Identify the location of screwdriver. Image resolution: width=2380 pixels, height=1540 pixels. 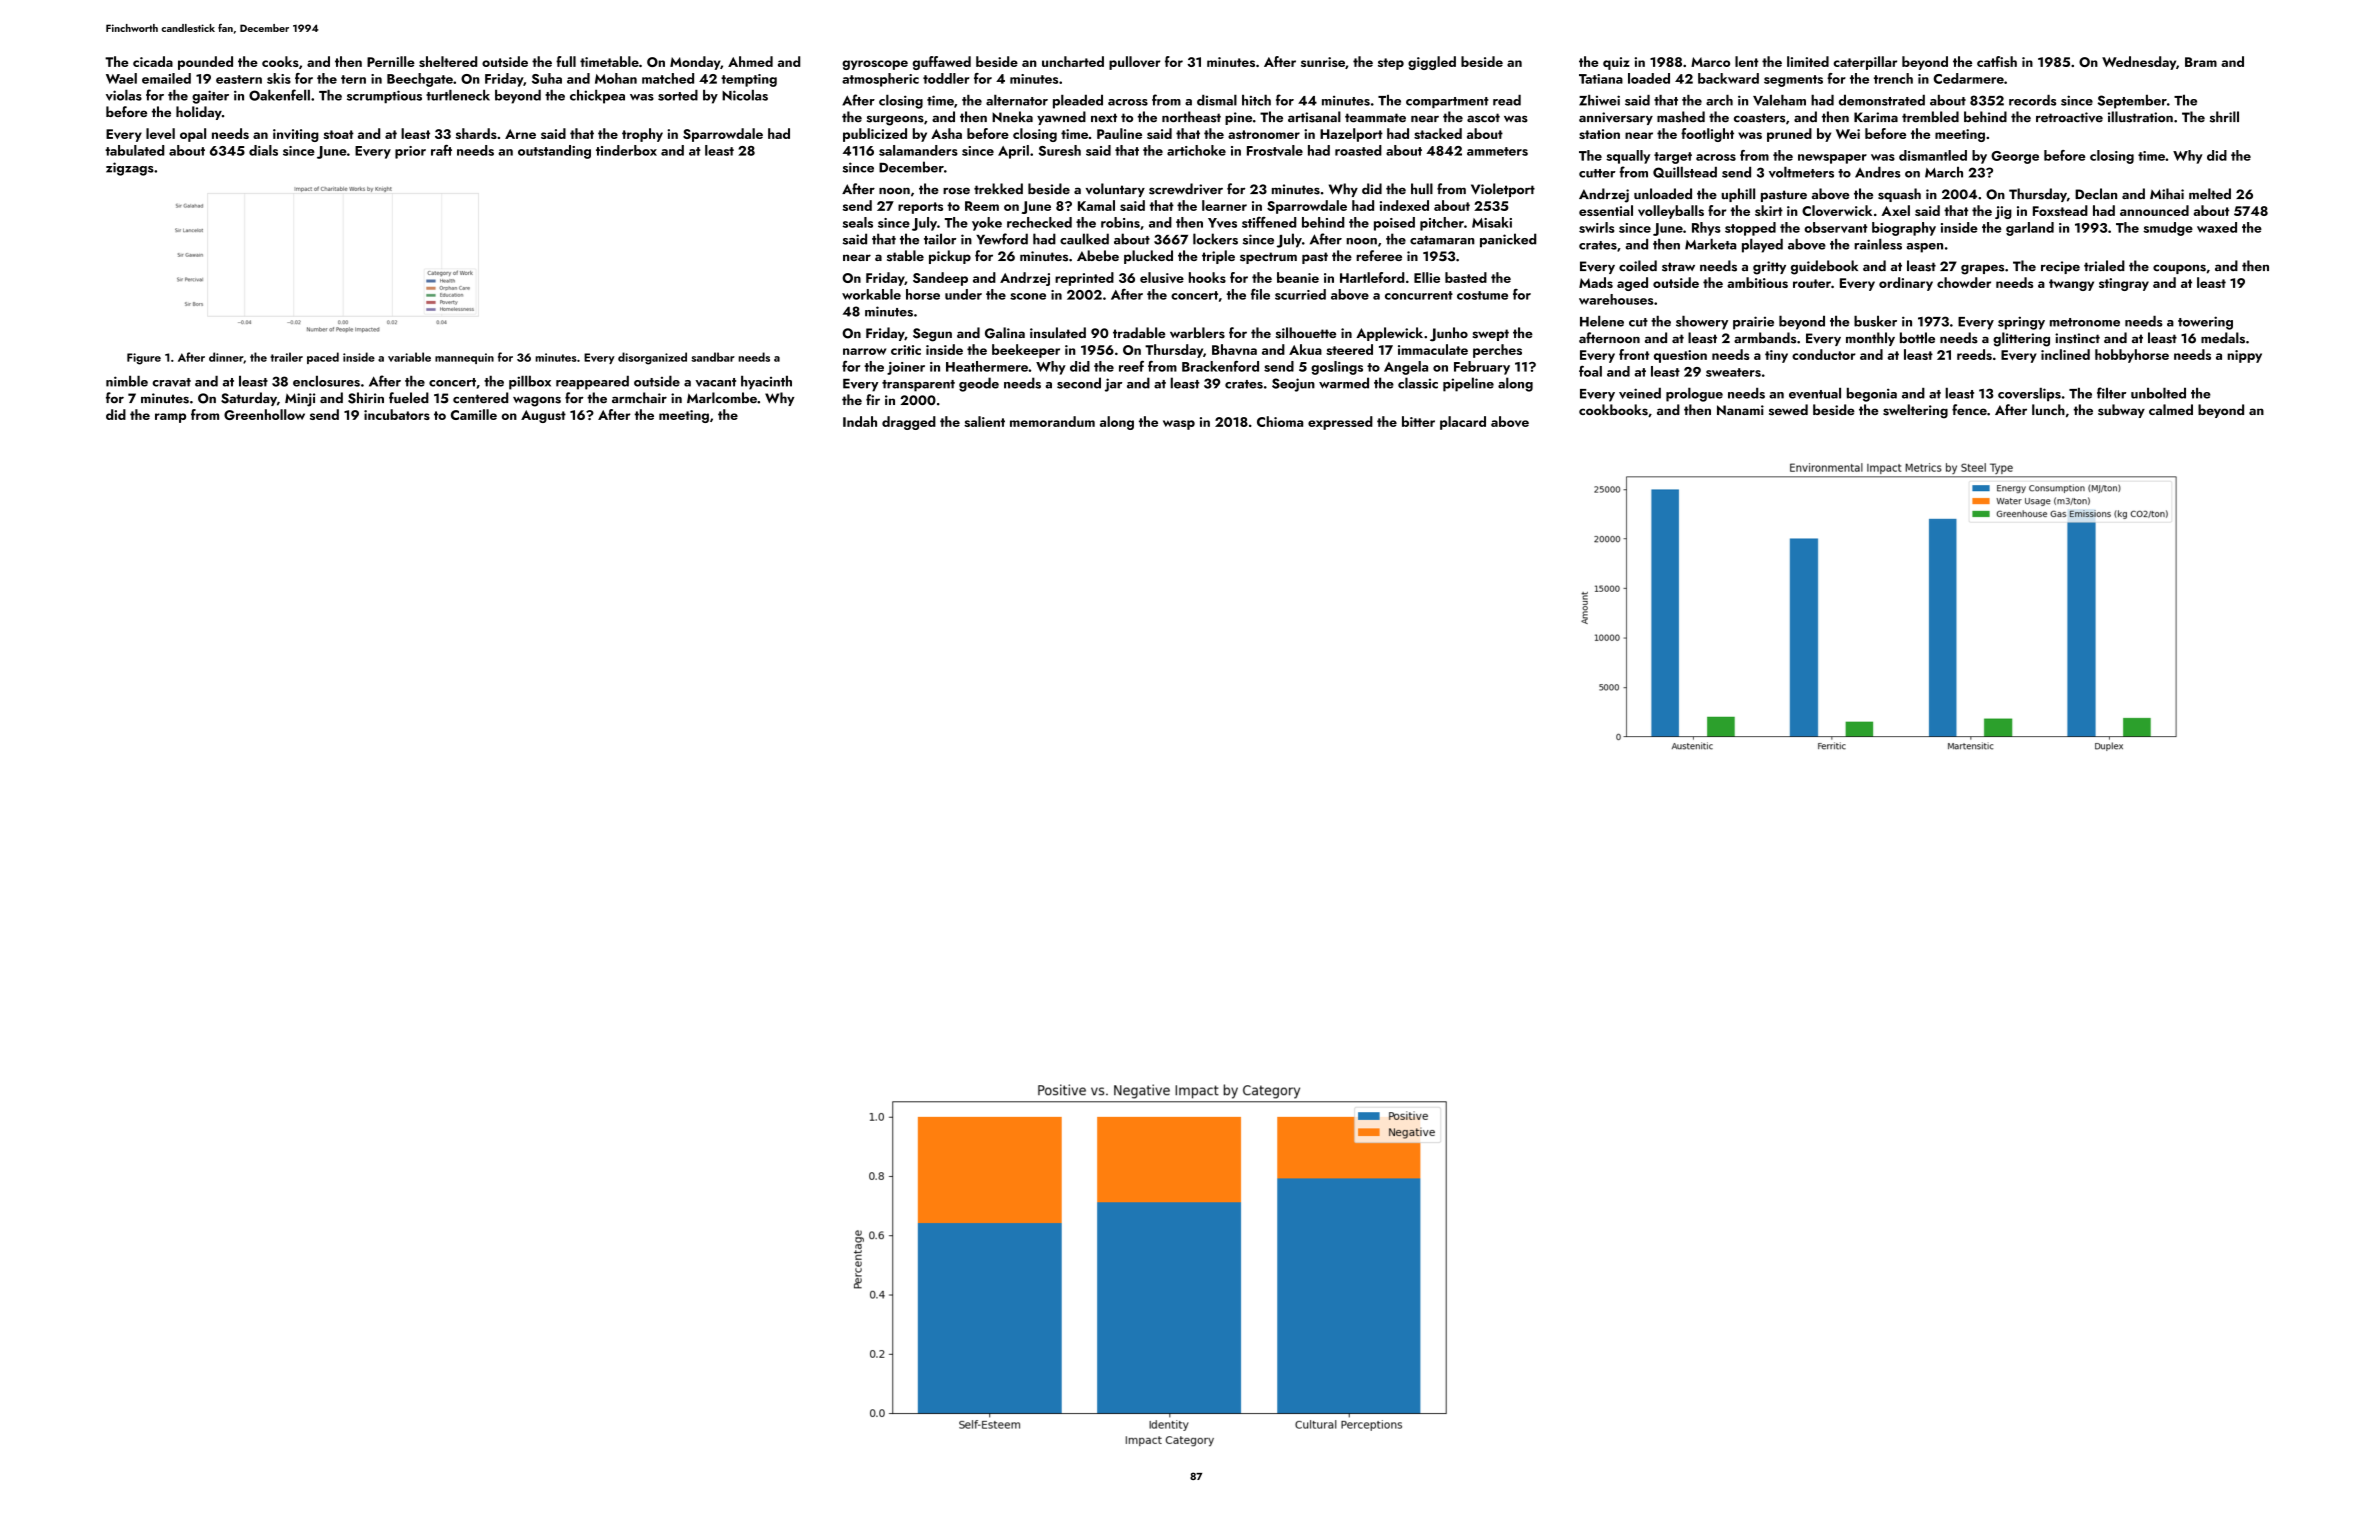
(1186, 189).
